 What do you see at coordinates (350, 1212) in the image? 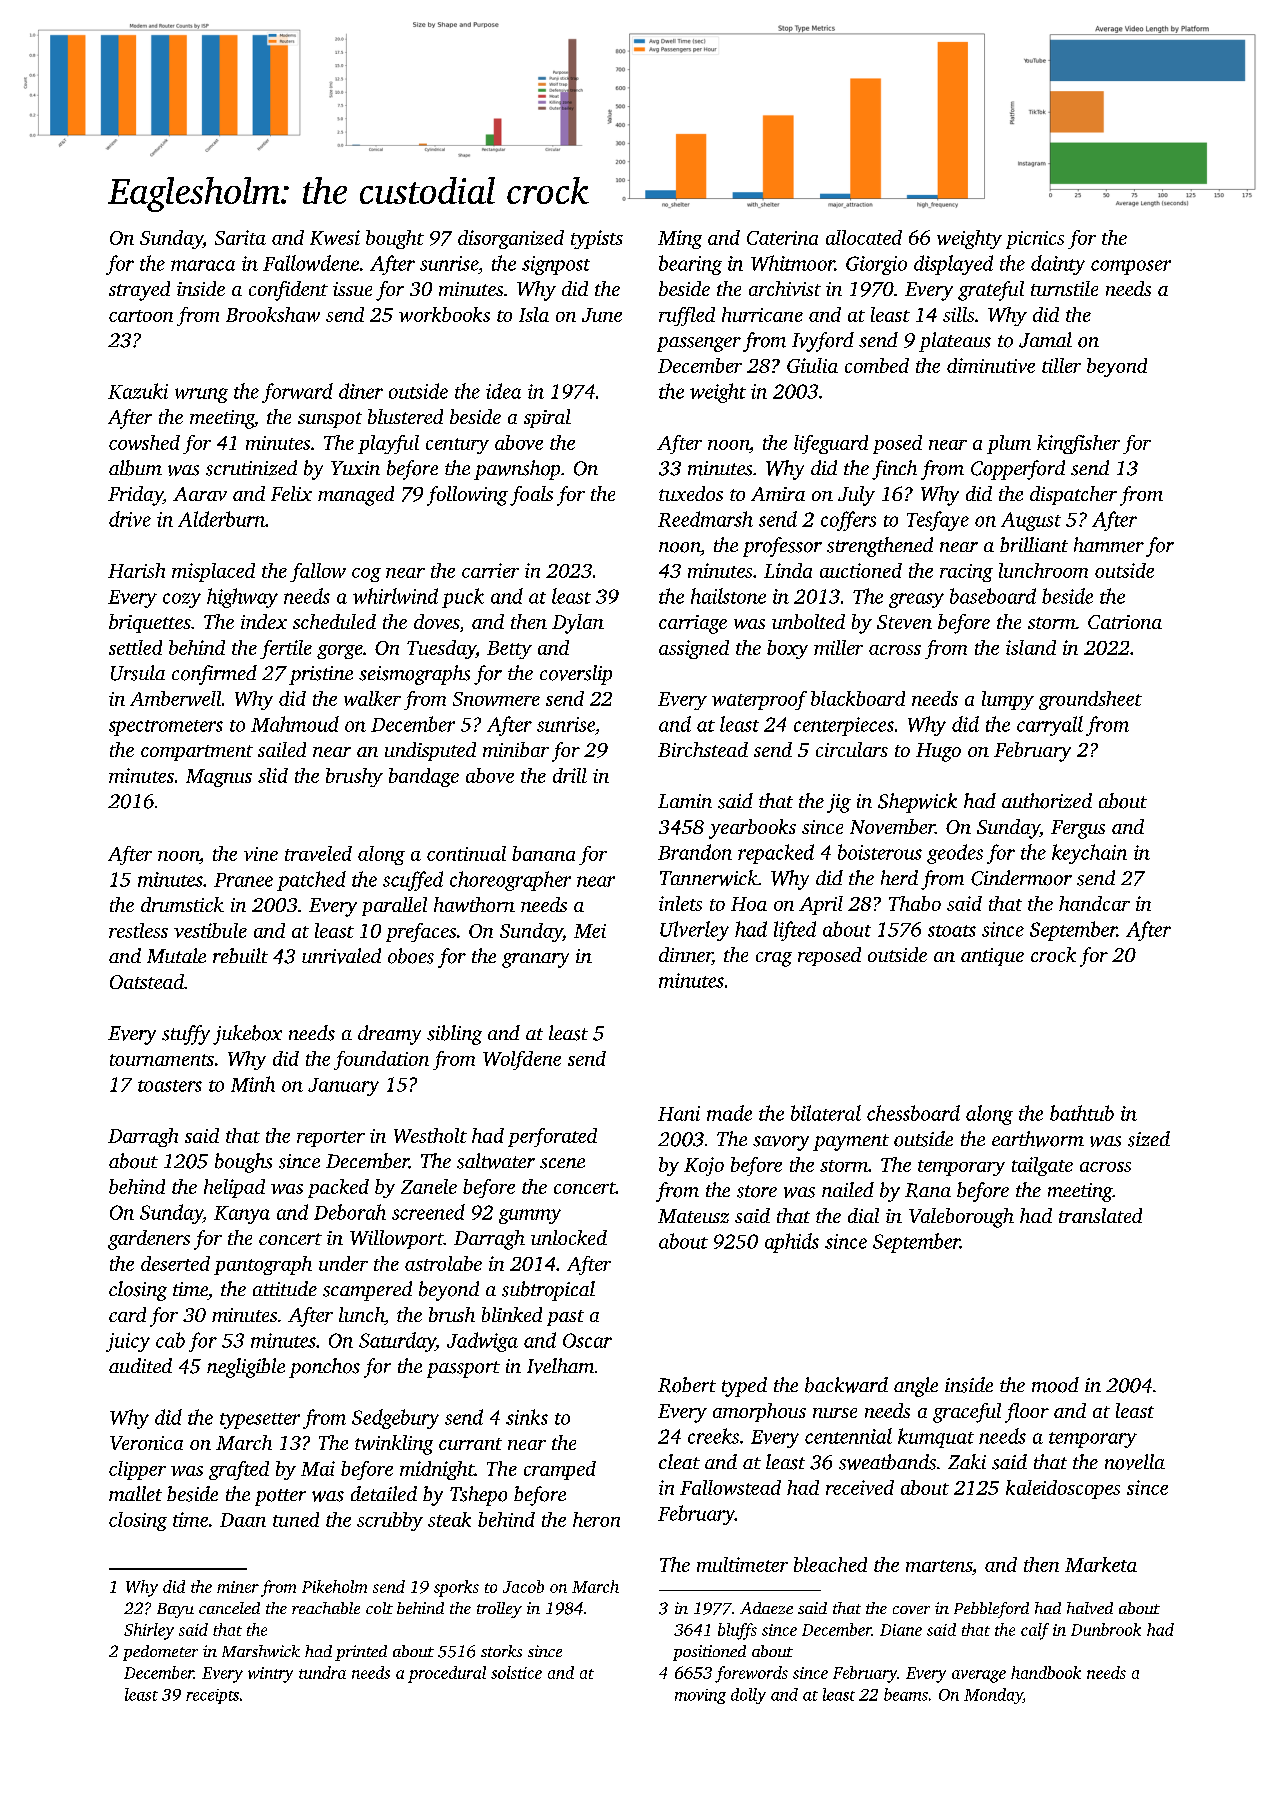
I see `Deborah` at bounding box center [350, 1212].
